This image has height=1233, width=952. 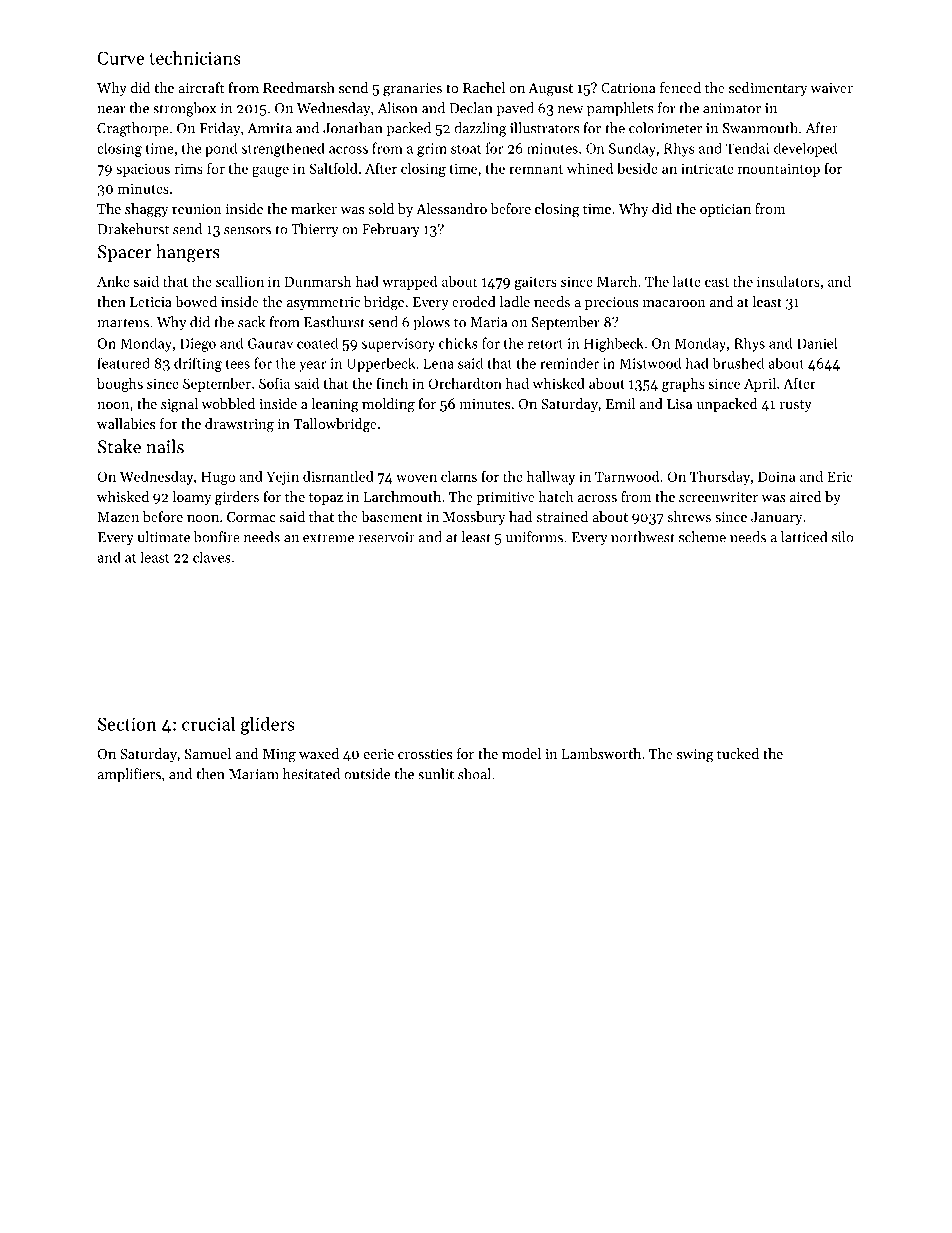 I want to click on model, so click(x=521, y=753).
